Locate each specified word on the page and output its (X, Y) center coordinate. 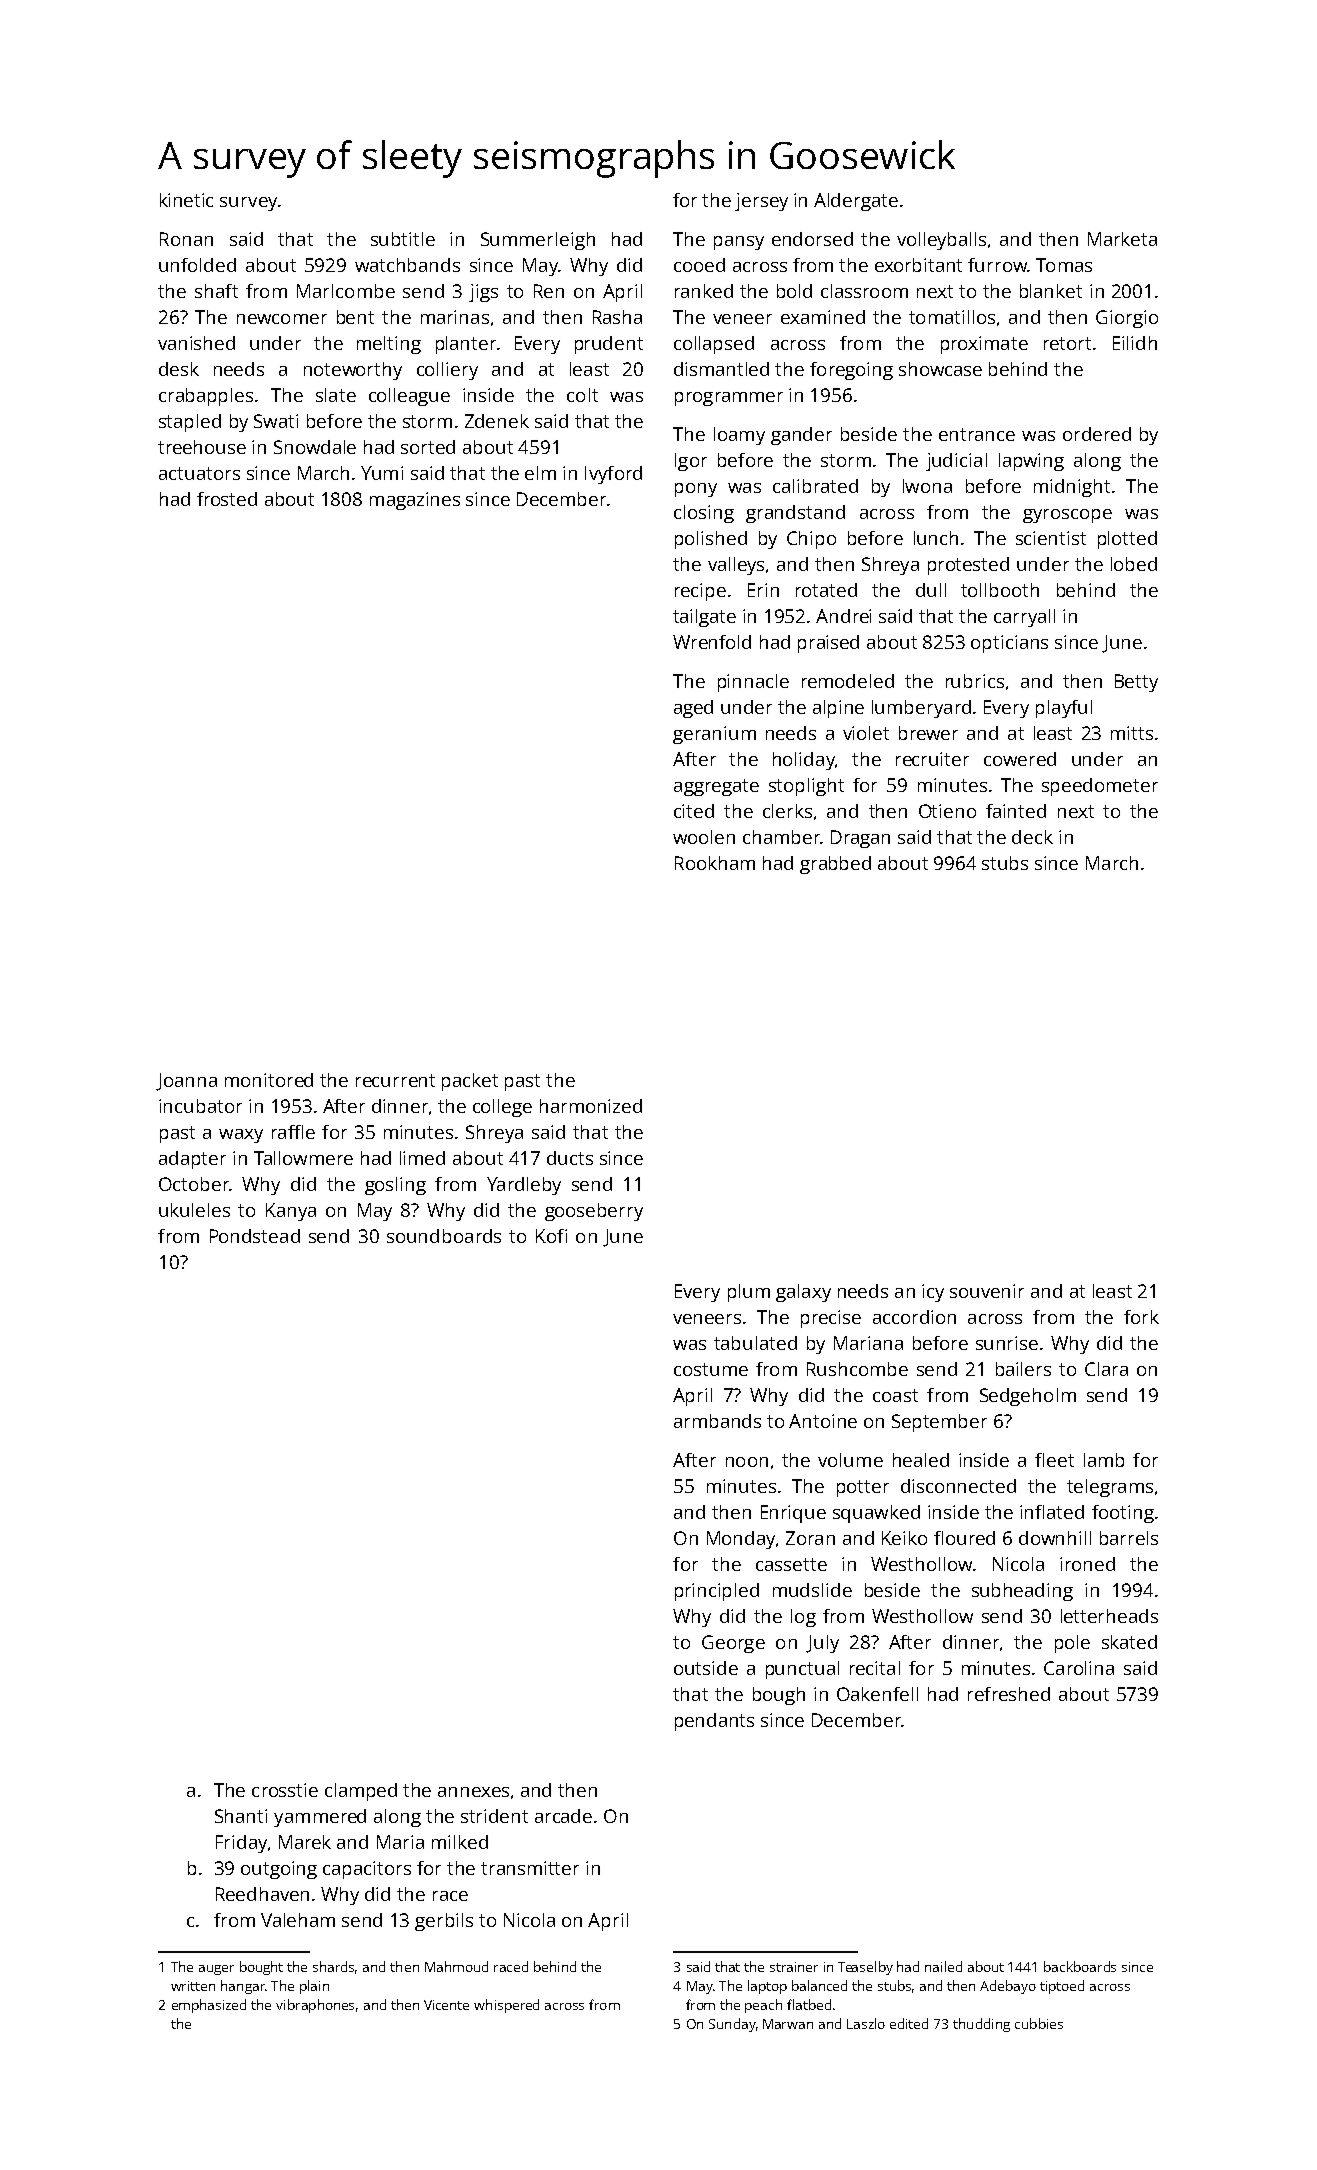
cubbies (1039, 2023)
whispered (506, 2006)
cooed (699, 265)
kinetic (186, 200)
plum (749, 1293)
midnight (1072, 488)
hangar (243, 1987)
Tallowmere (303, 1158)
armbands (717, 1421)
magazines (415, 501)
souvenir (987, 1291)
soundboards (444, 1236)
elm (540, 473)
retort (1067, 343)
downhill (1055, 1538)
